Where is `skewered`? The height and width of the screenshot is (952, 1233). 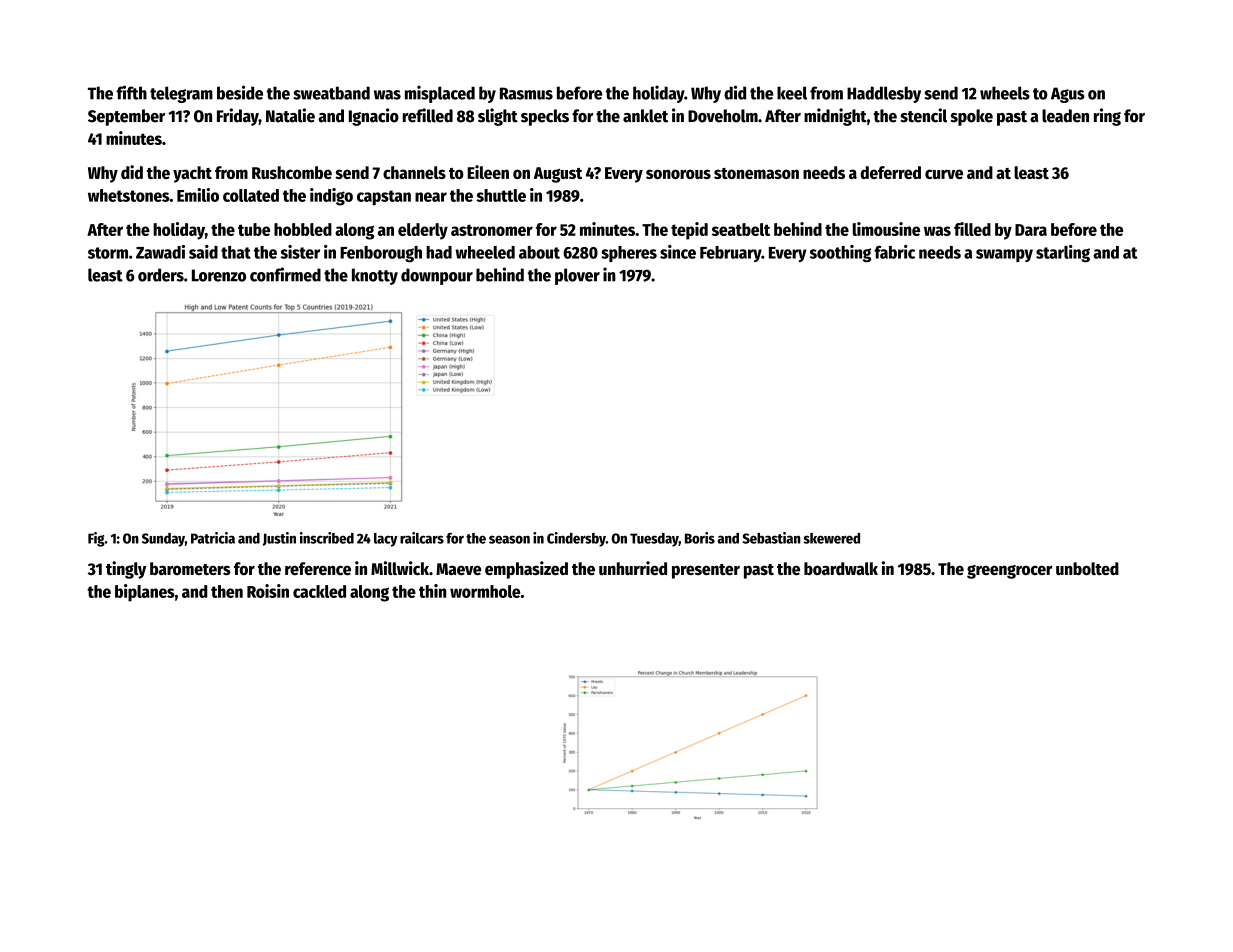 skewered is located at coordinates (832, 538).
